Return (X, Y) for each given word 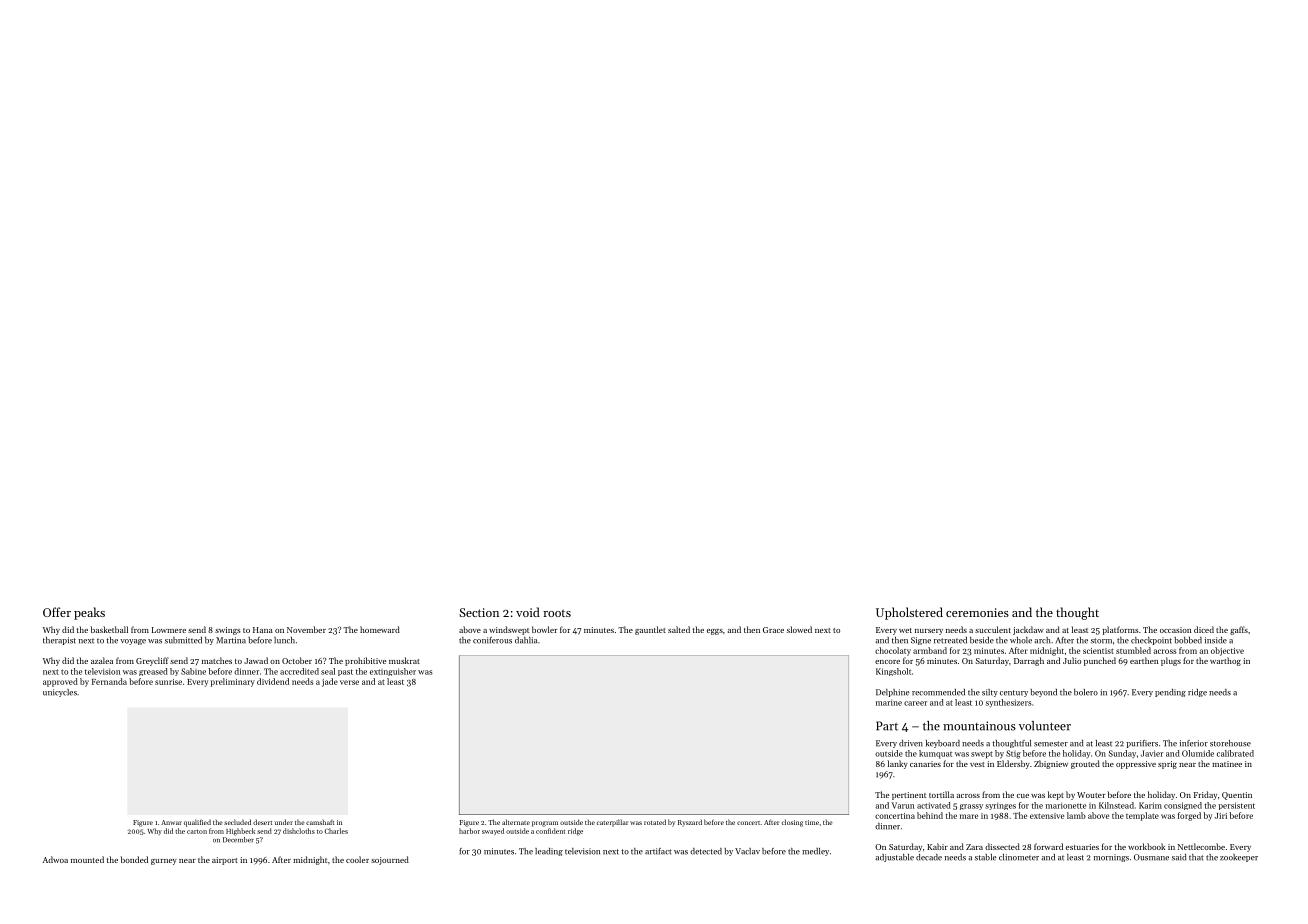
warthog (1225, 661)
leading (549, 852)
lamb (1076, 815)
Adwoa (55, 859)
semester (1051, 744)
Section (479, 612)
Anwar (171, 822)
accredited (299, 671)
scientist (1098, 651)
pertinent (909, 796)
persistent (1236, 806)
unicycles (60, 693)
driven (911, 743)
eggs (715, 632)
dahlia (526, 640)
